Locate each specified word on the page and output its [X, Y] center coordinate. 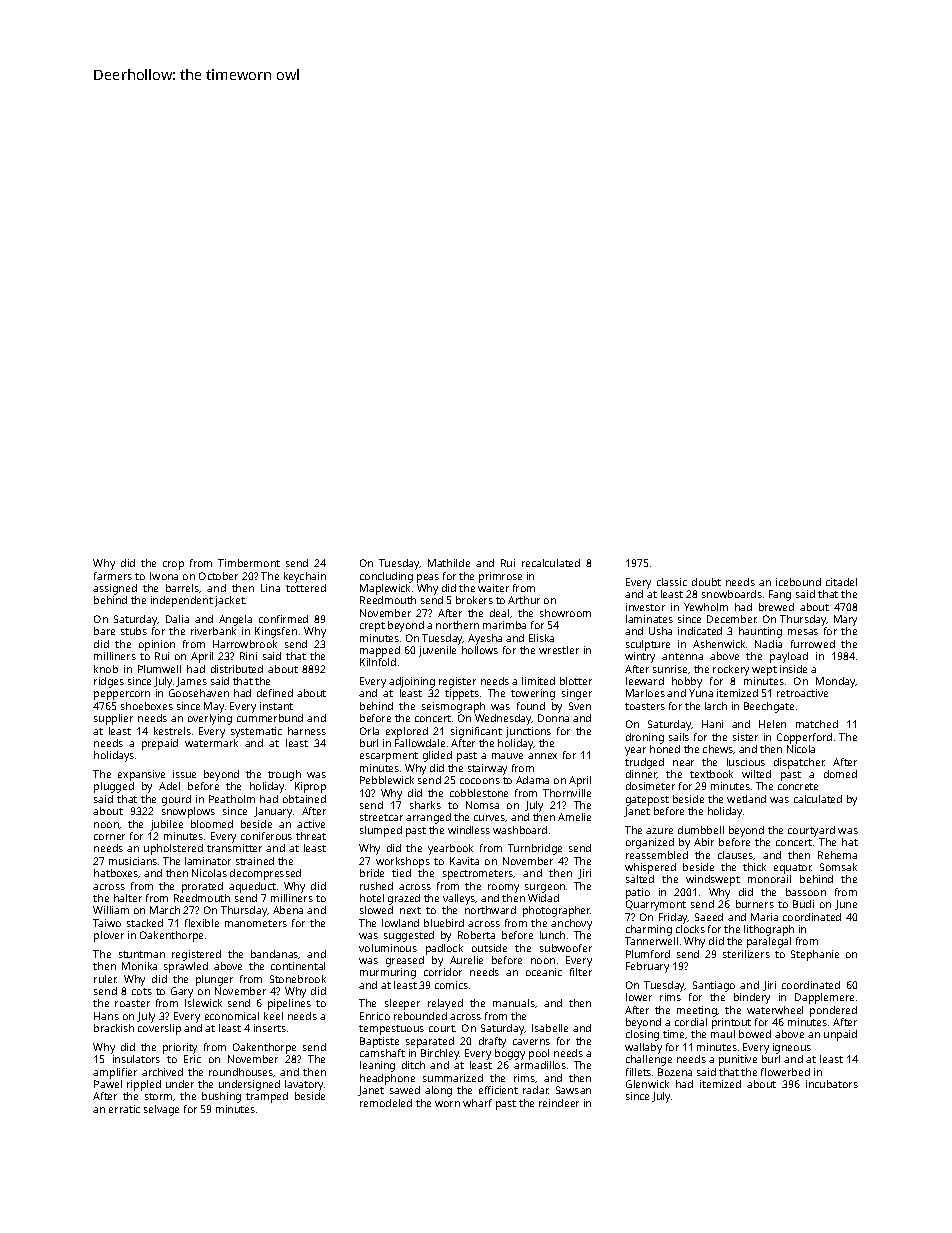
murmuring [388, 973]
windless [469, 830]
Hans [106, 1016]
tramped [267, 1097]
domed [840, 774]
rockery [731, 670]
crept [372, 627]
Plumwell [159, 669]
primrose [500, 577]
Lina [270, 588]
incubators [832, 1084]
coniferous [266, 836]
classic [672, 582]
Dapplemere [824, 998]
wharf [477, 1103]
